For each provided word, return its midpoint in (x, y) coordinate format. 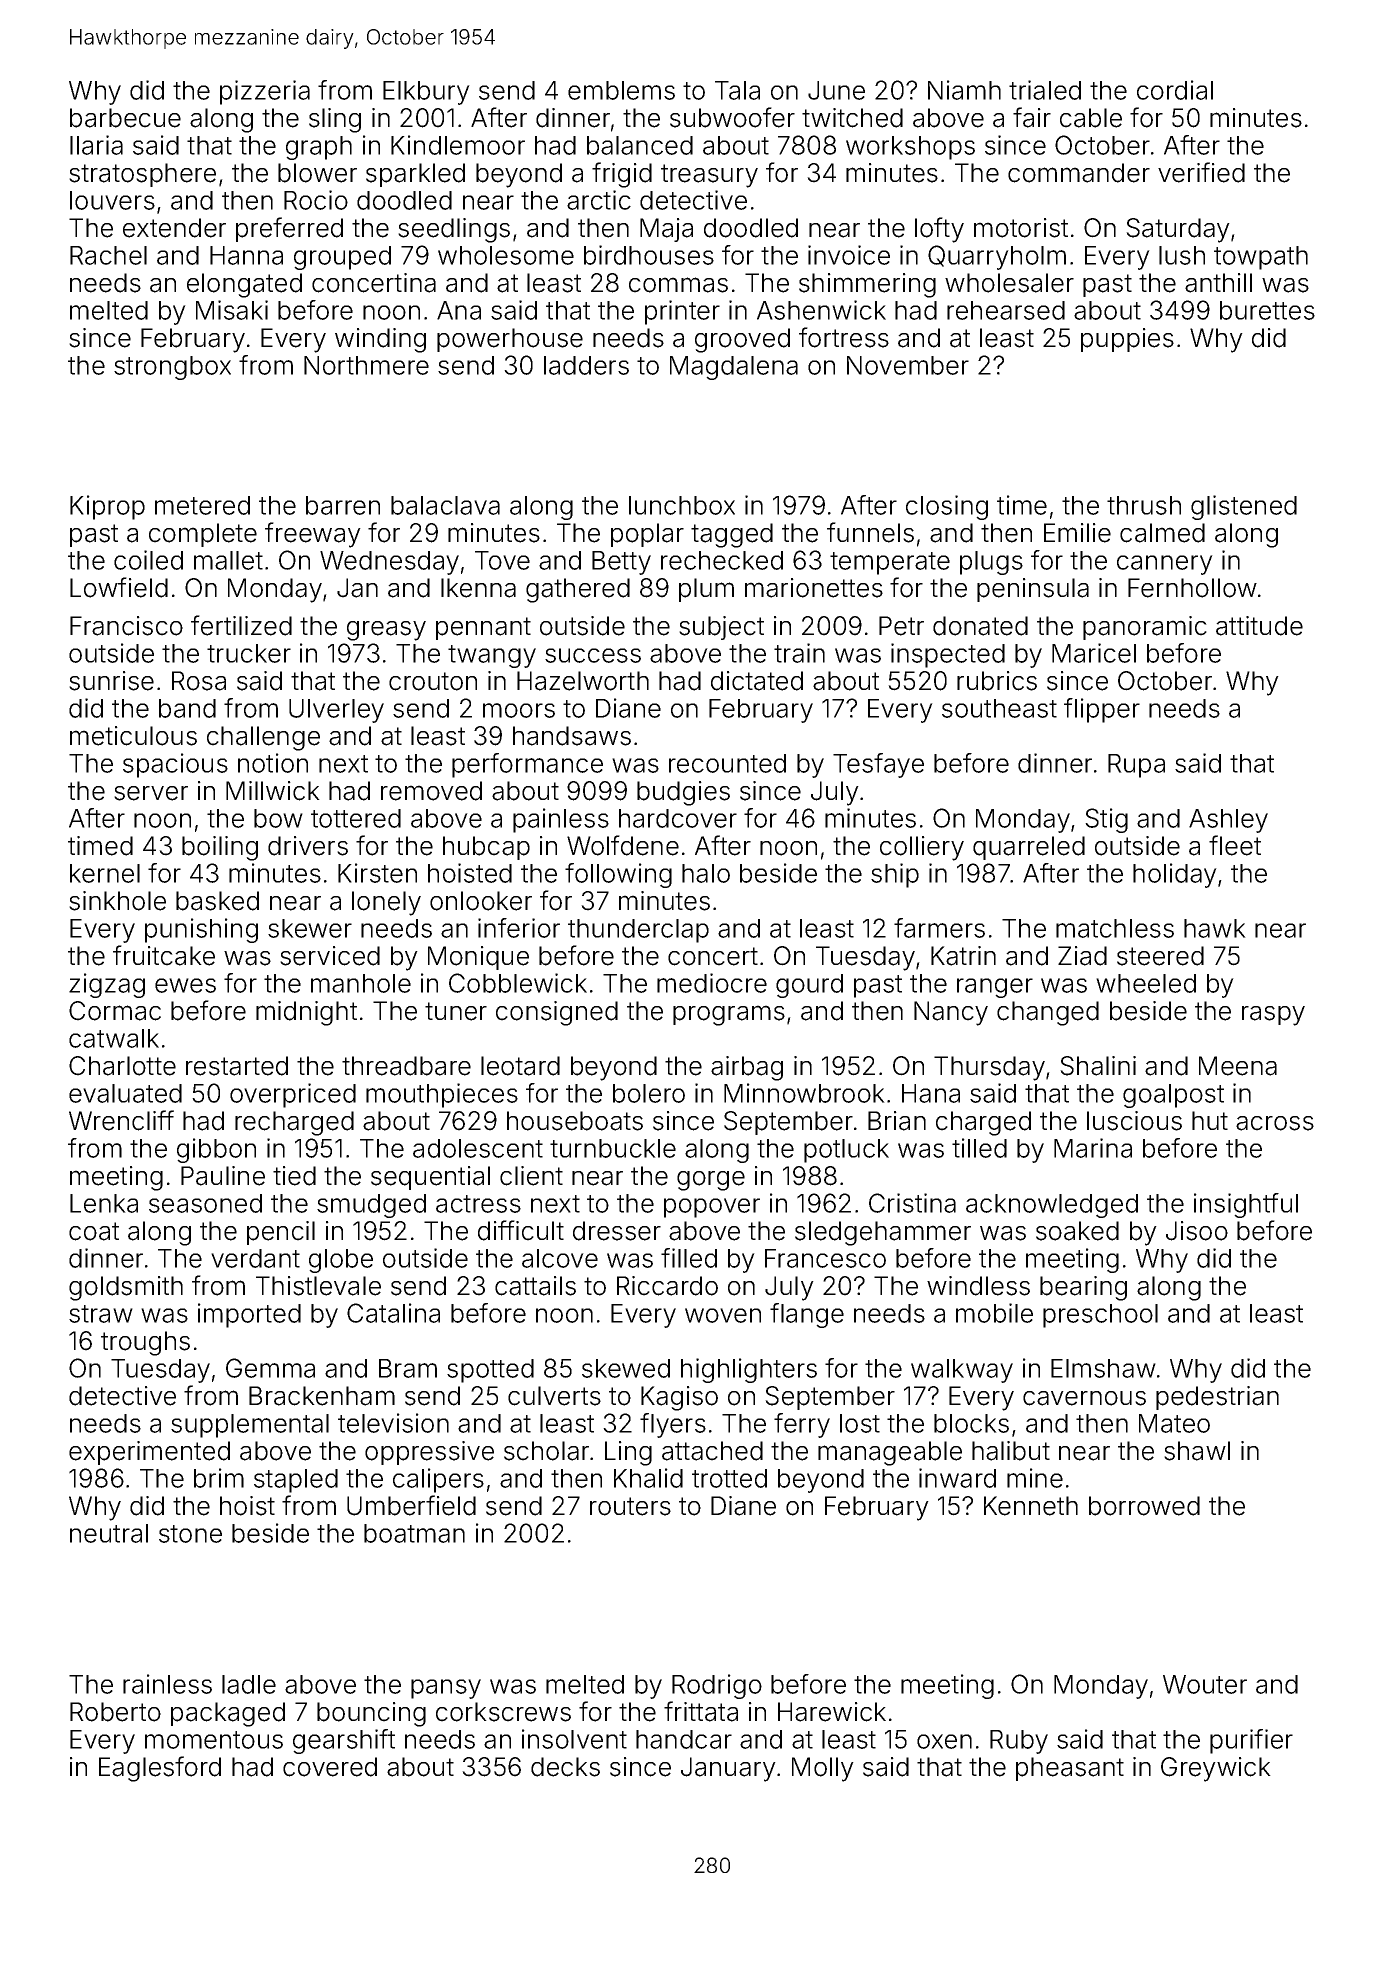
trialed (1045, 90)
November (908, 365)
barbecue (125, 118)
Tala (737, 90)
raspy (1273, 1016)
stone (190, 1534)
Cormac (115, 1011)
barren (343, 505)
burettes (1267, 310)
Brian (897, 1121)
